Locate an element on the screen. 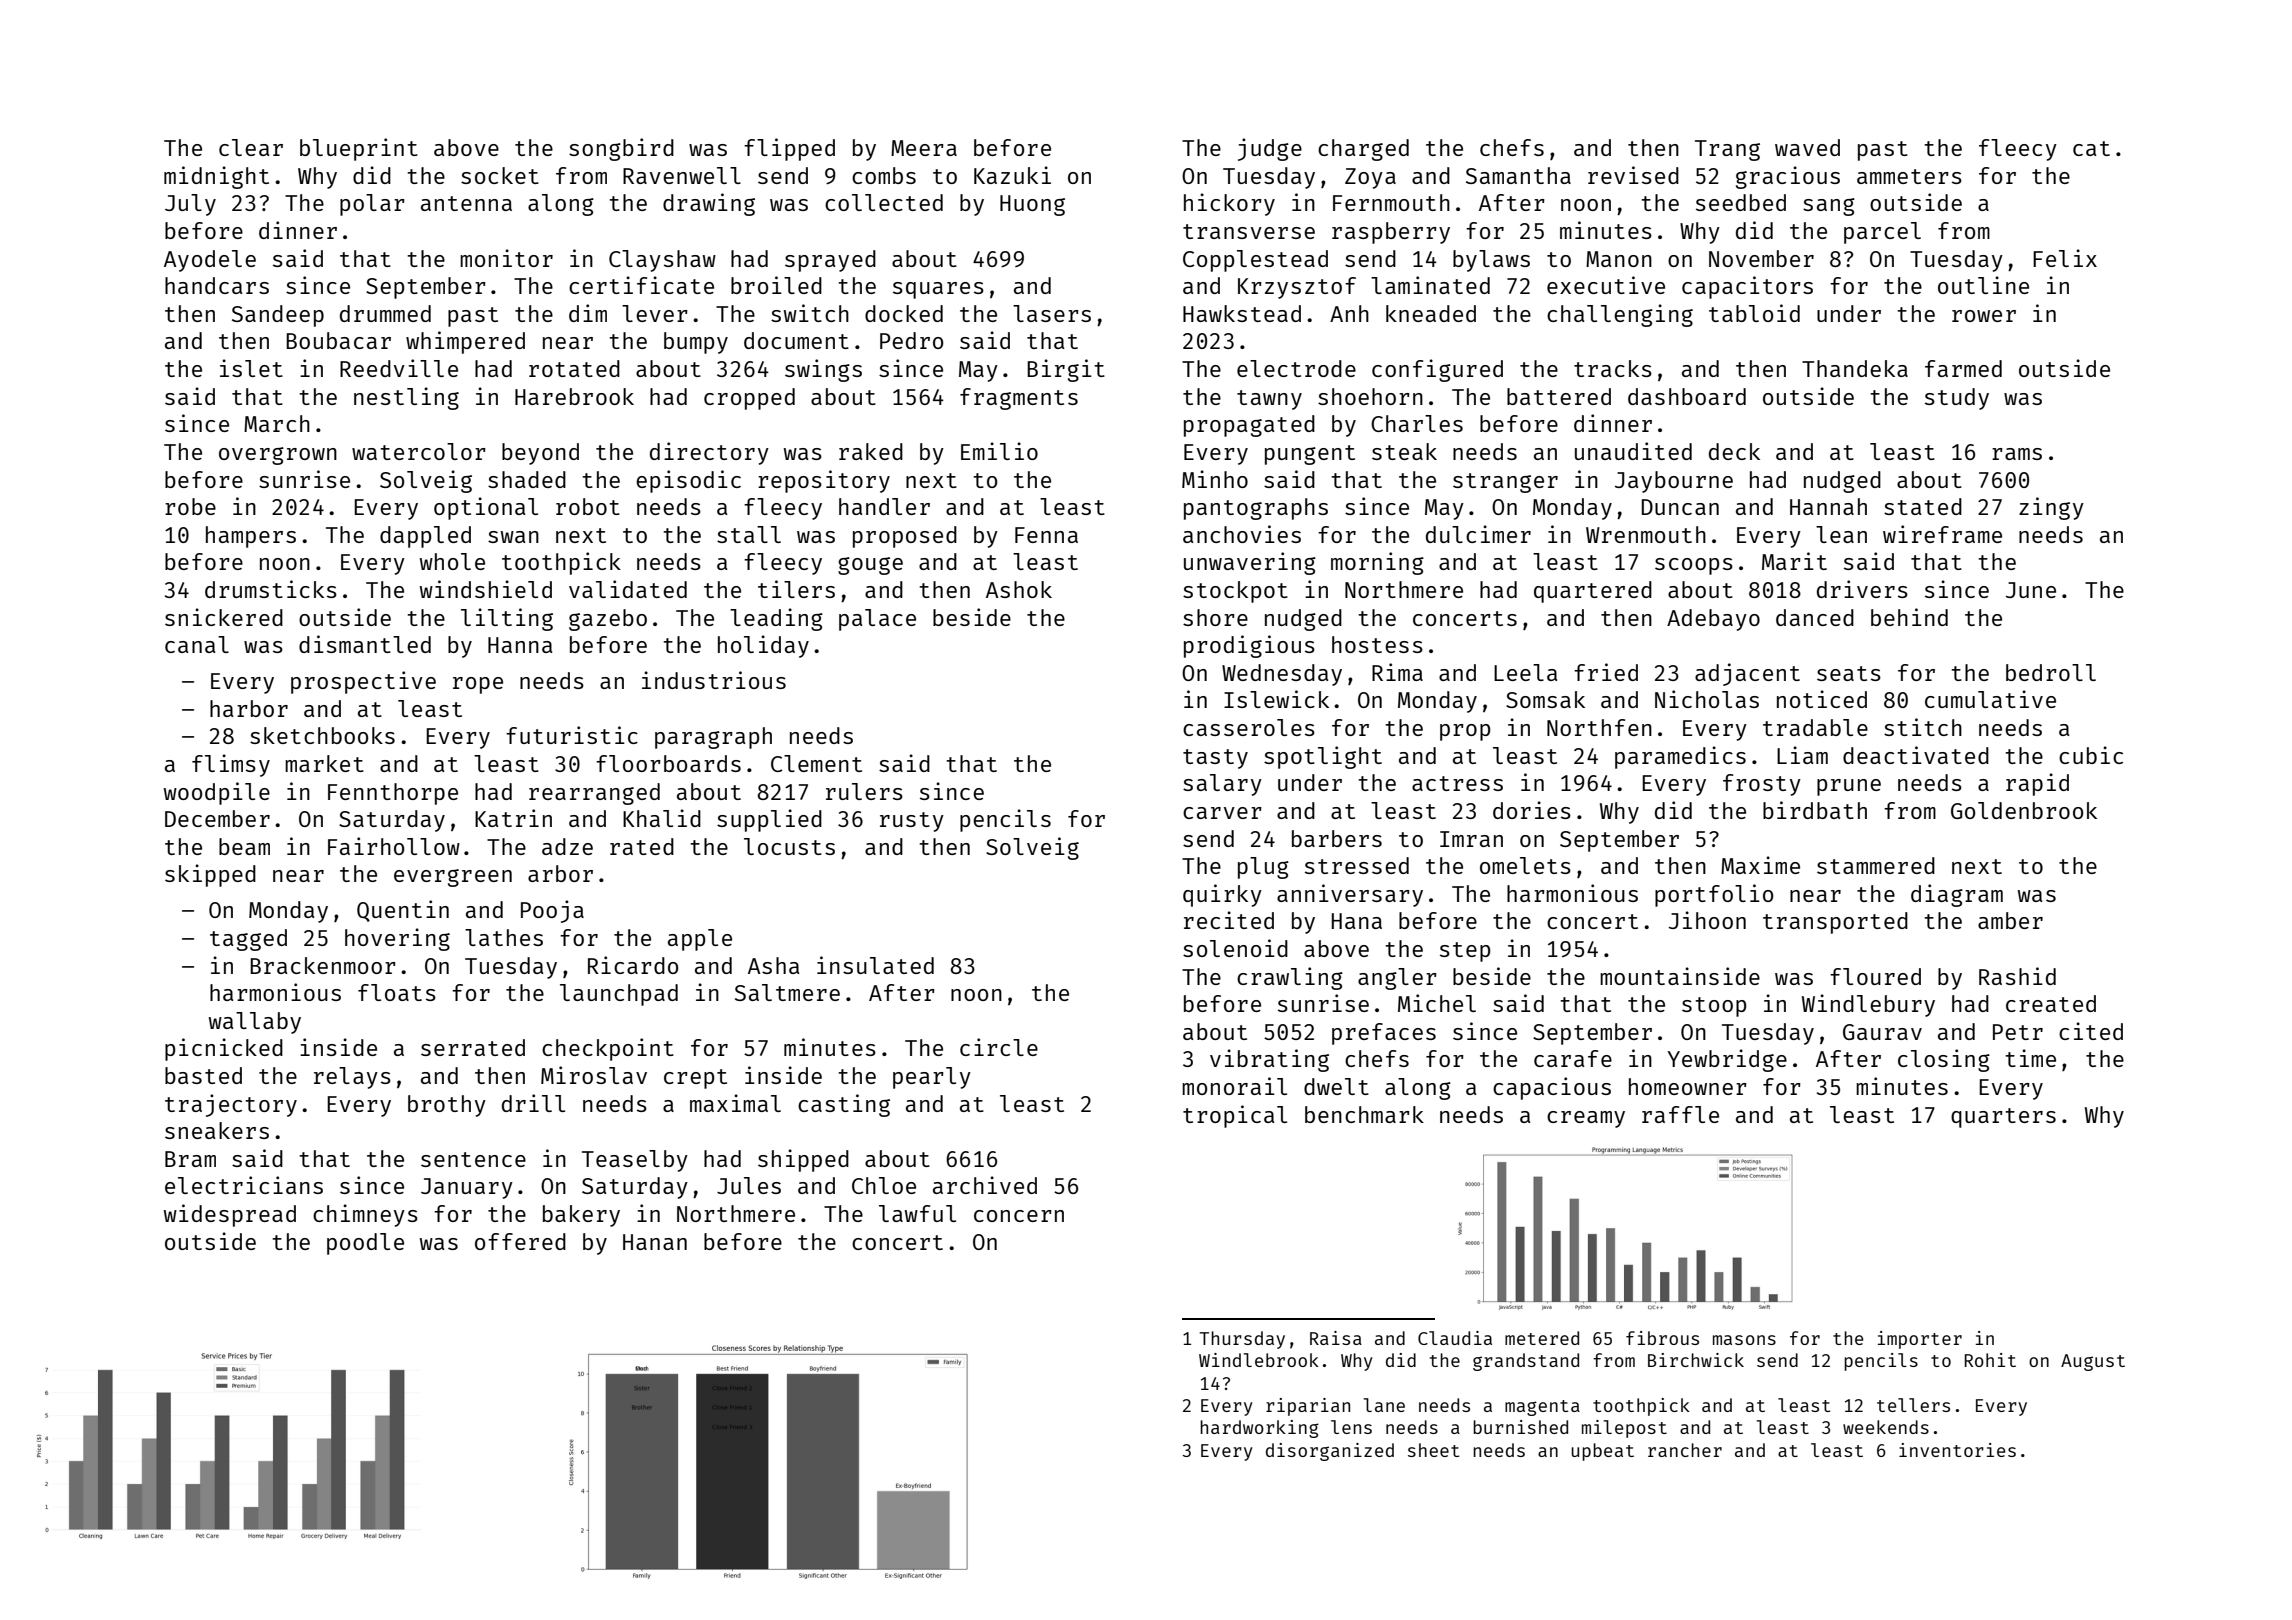  Birchwick is located at coordinates (1696, 1360).
